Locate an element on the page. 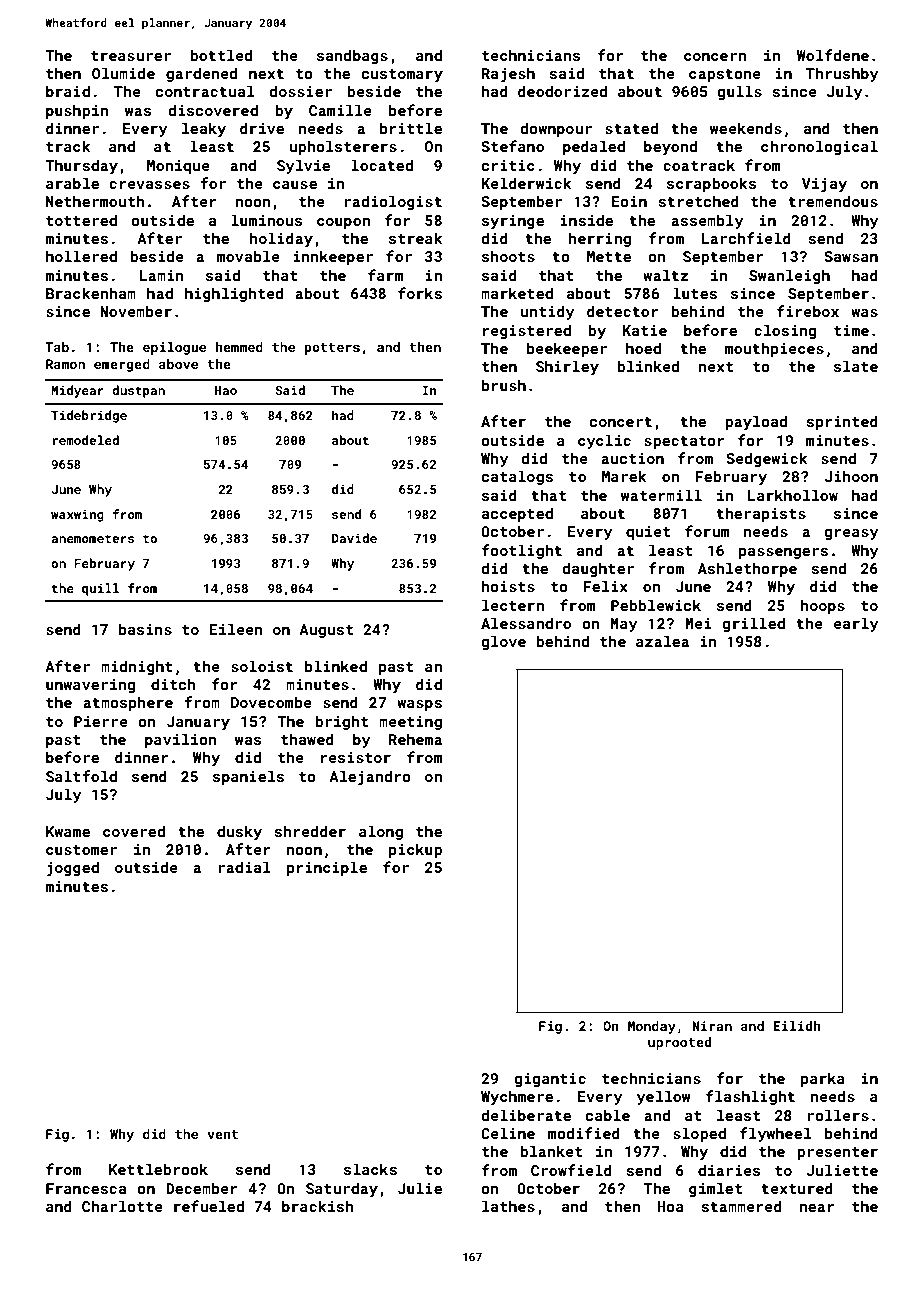  customer is located at coordinates (81, 850).
